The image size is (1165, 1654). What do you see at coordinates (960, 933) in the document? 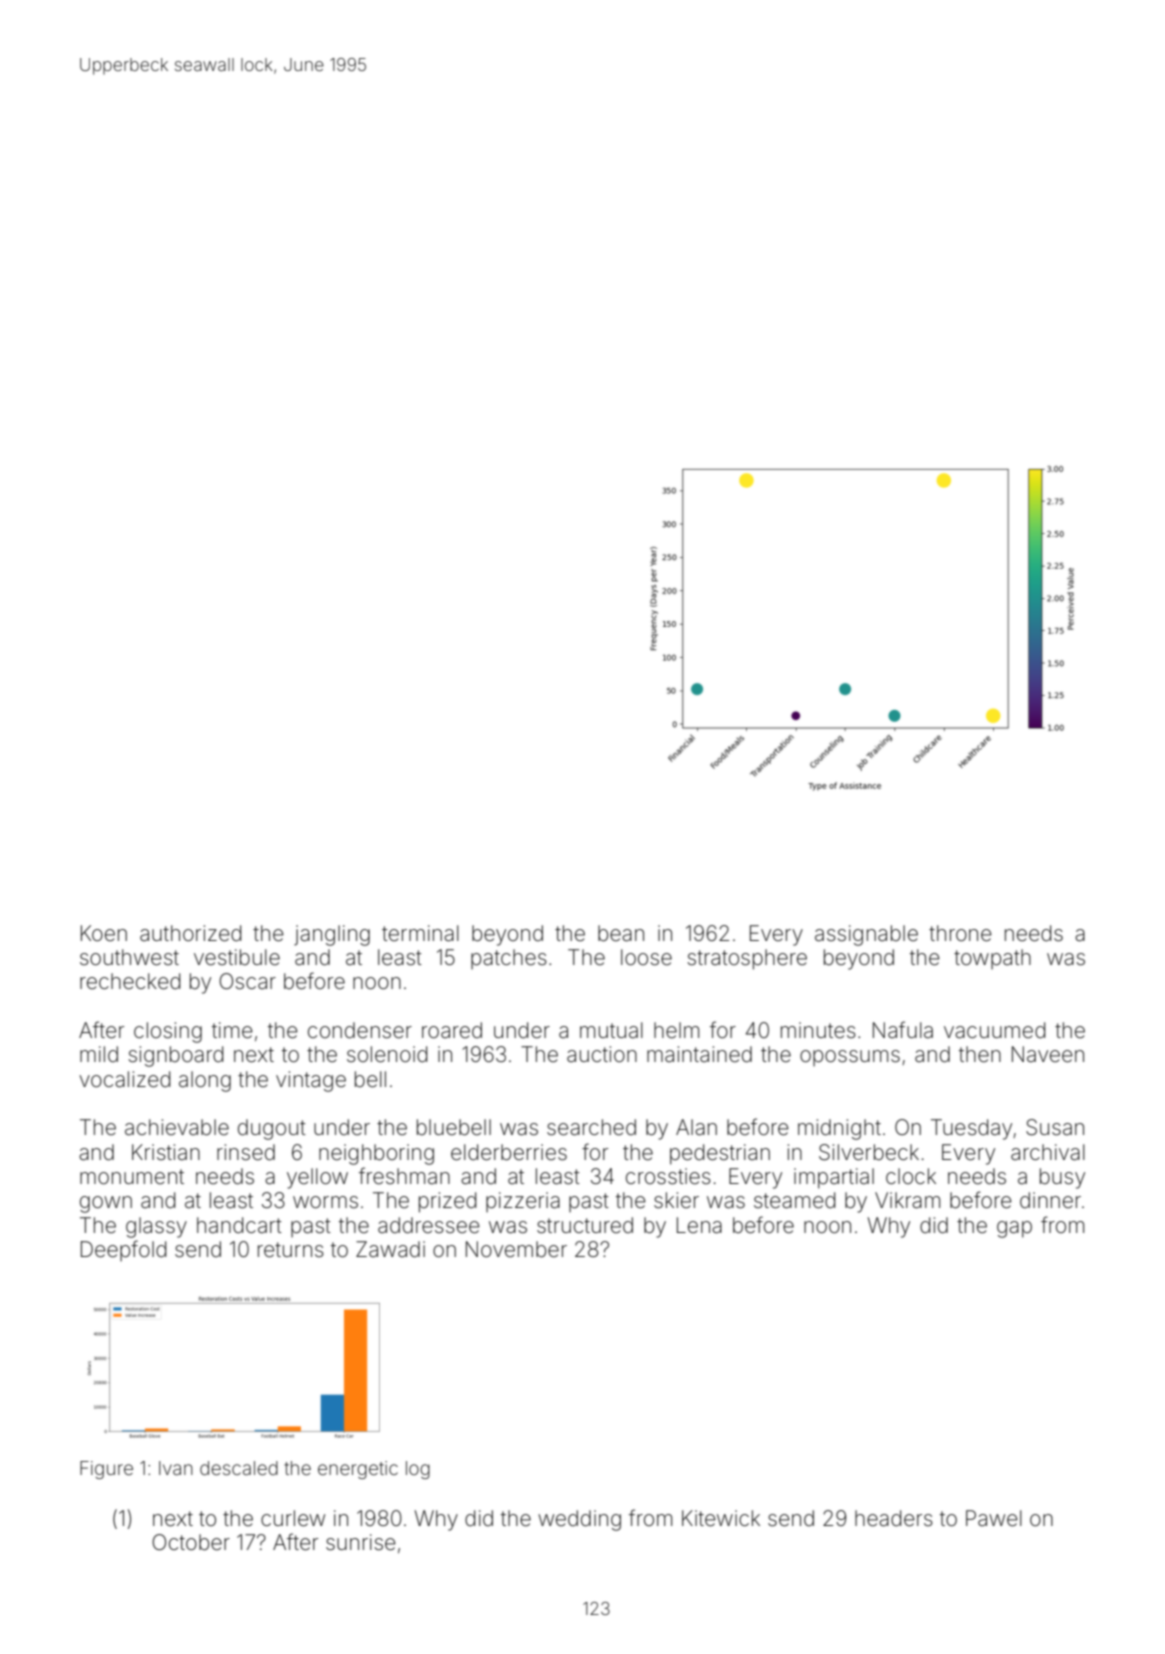
I see `throne` at bounding box center [960, 933].
